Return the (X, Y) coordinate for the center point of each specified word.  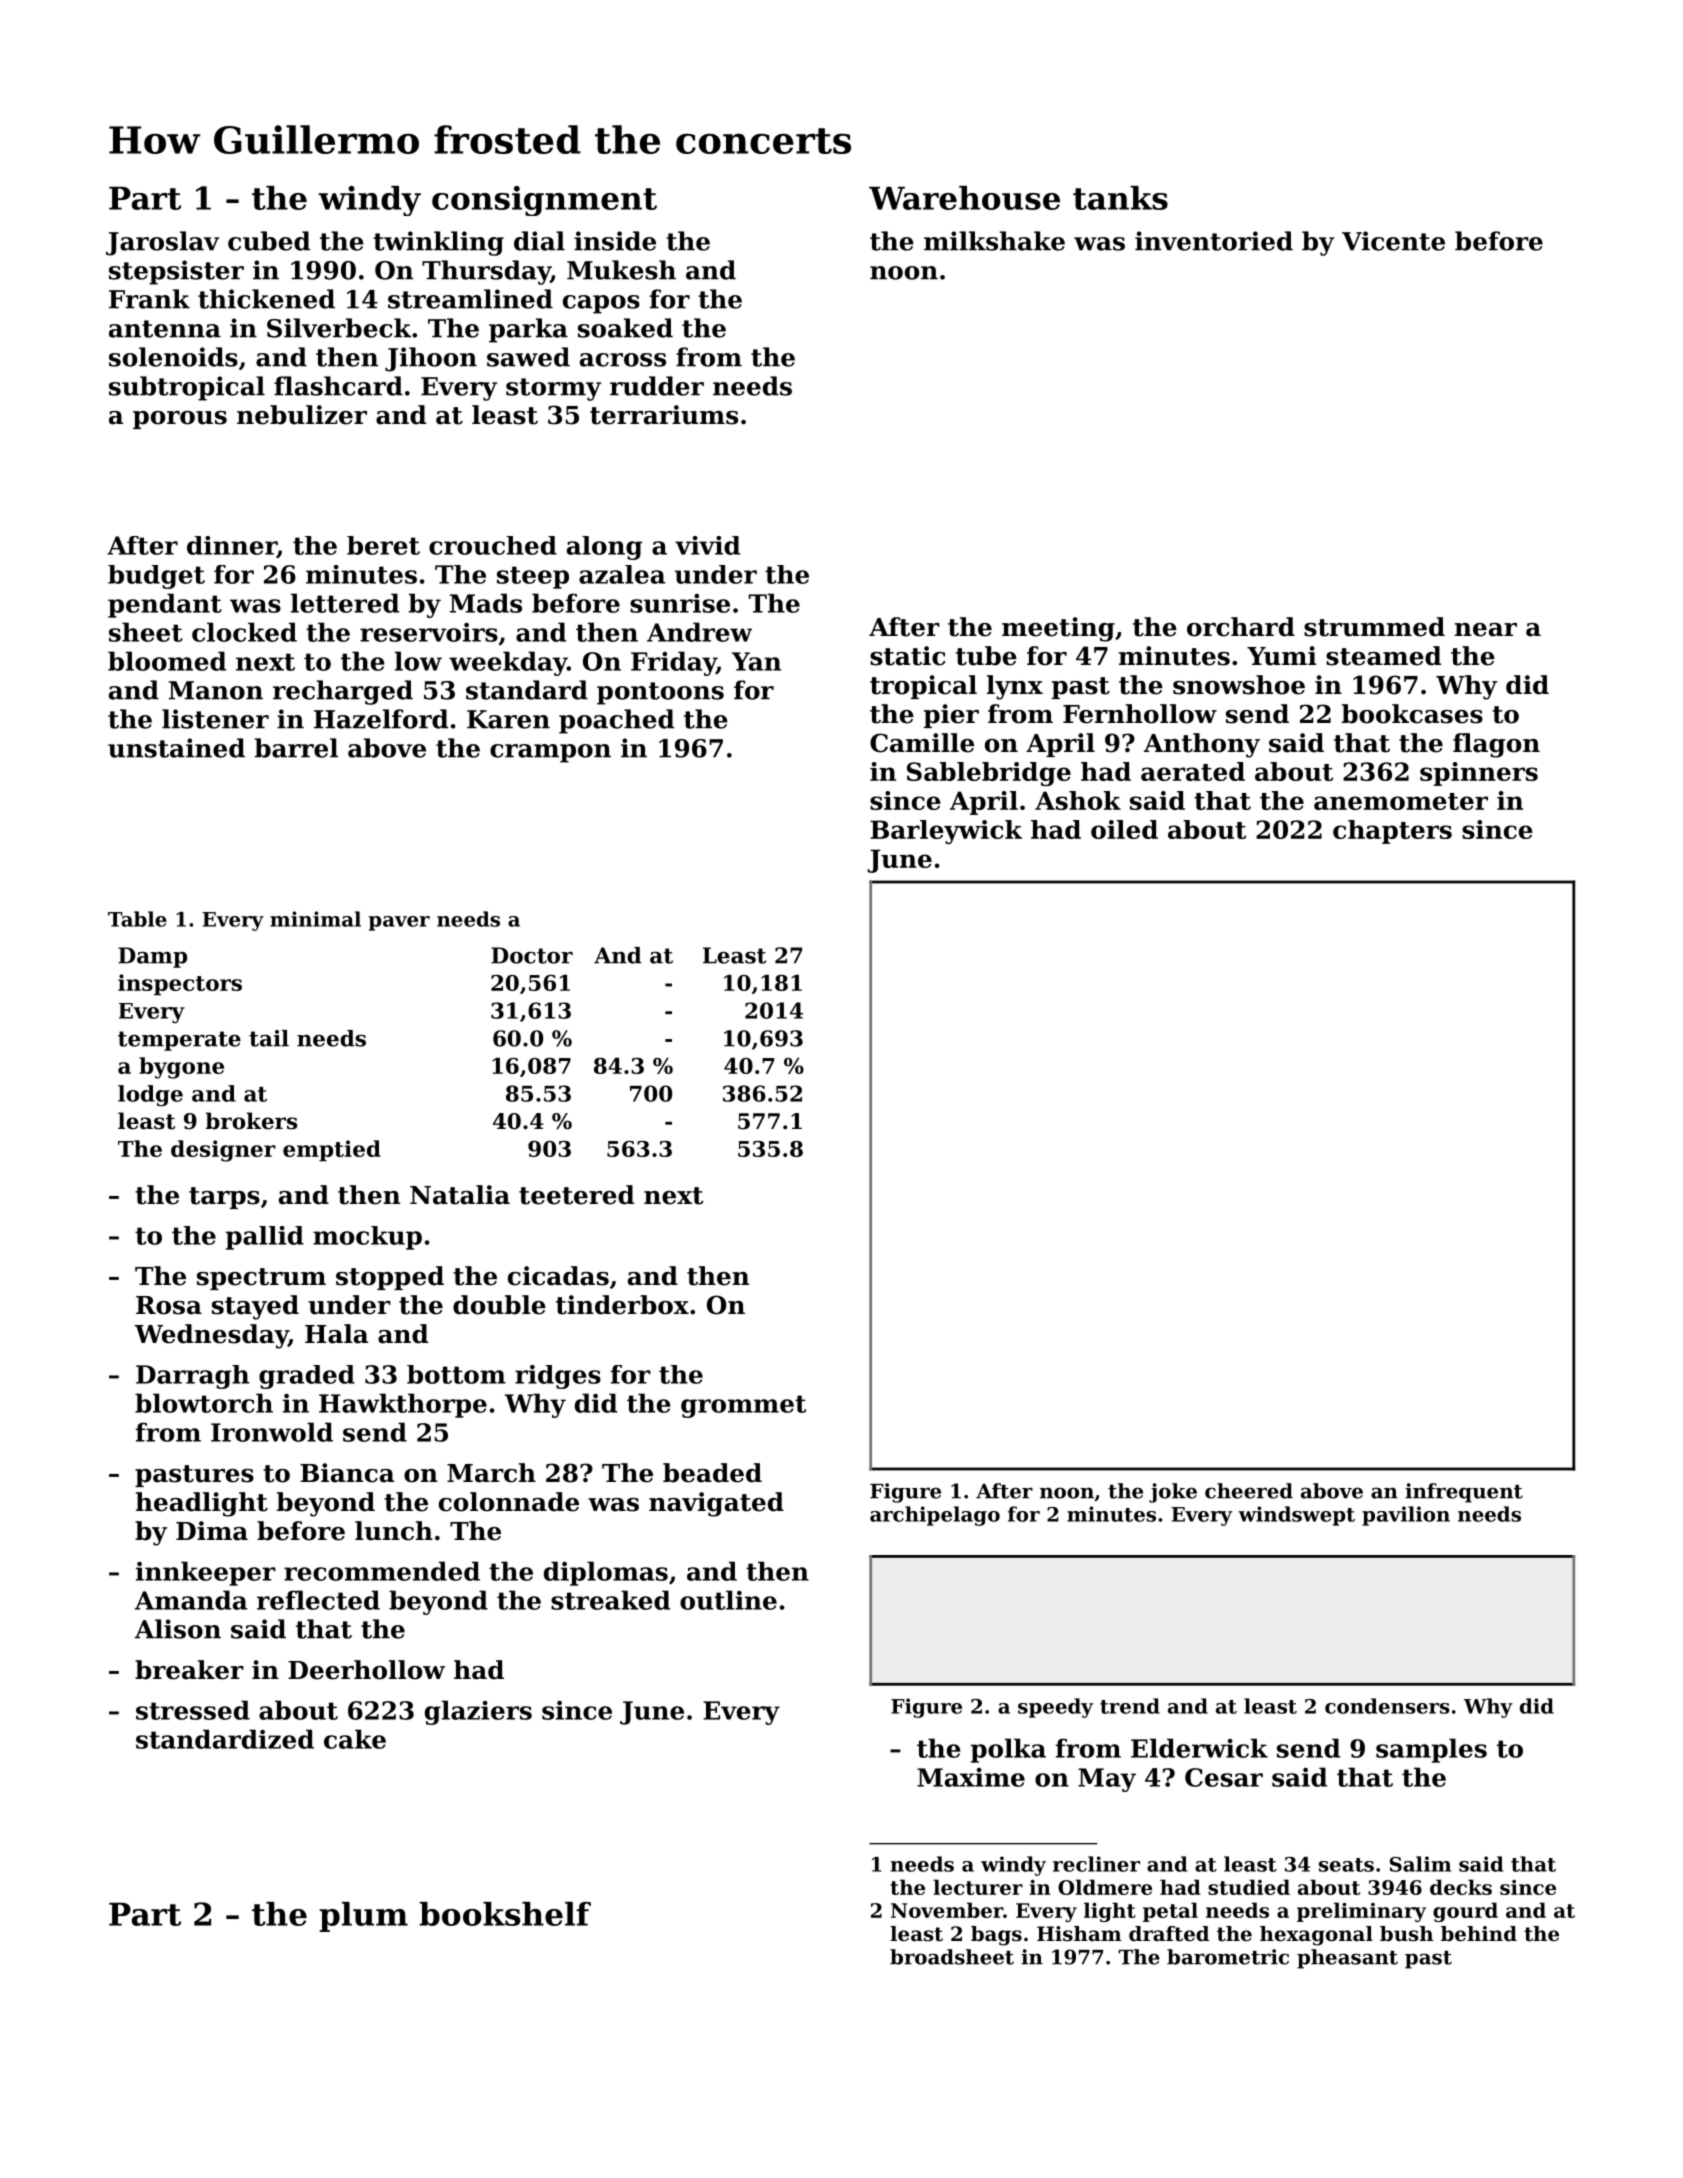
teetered (576, 1195)
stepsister (176, 272)
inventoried (1214, 241)
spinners (1479, 774)
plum (363, 1917)
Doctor (532, 955)
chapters (1392, 832)
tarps (224, 1198)
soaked (625, 328)
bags (996, 1936)
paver (399, 923)
